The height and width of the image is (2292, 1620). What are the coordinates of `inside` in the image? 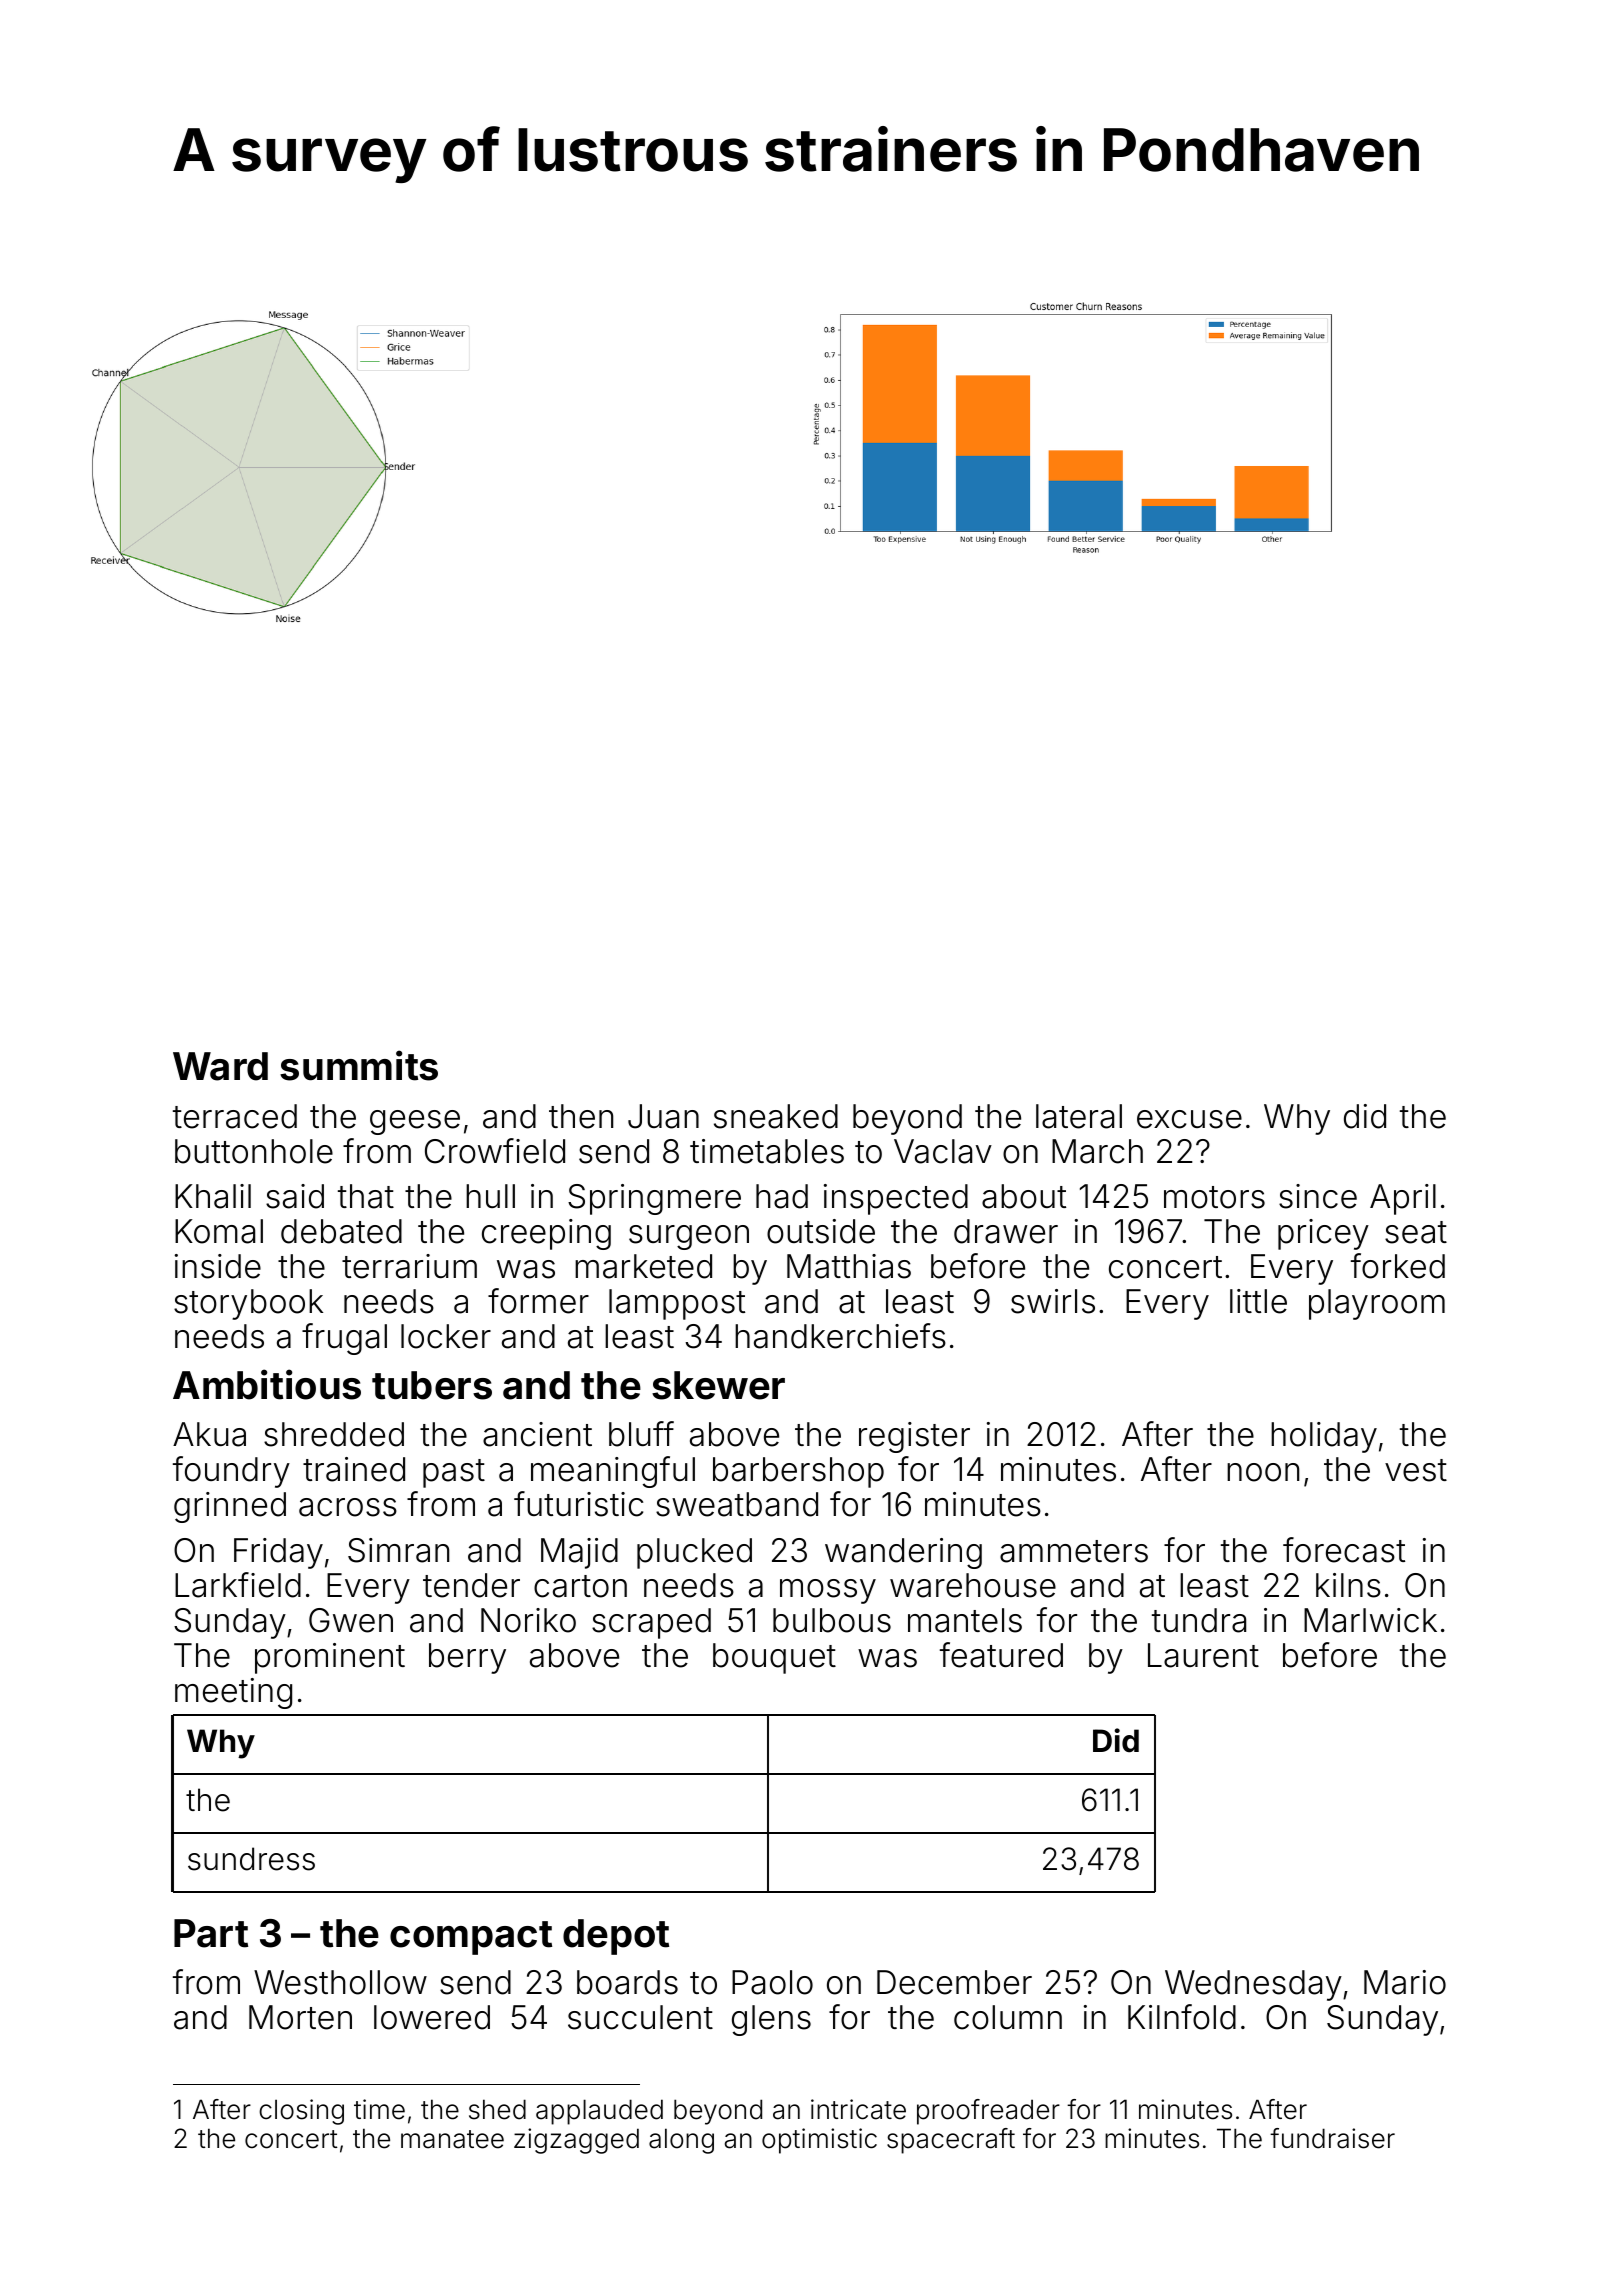 It's located at (218, 1266).
